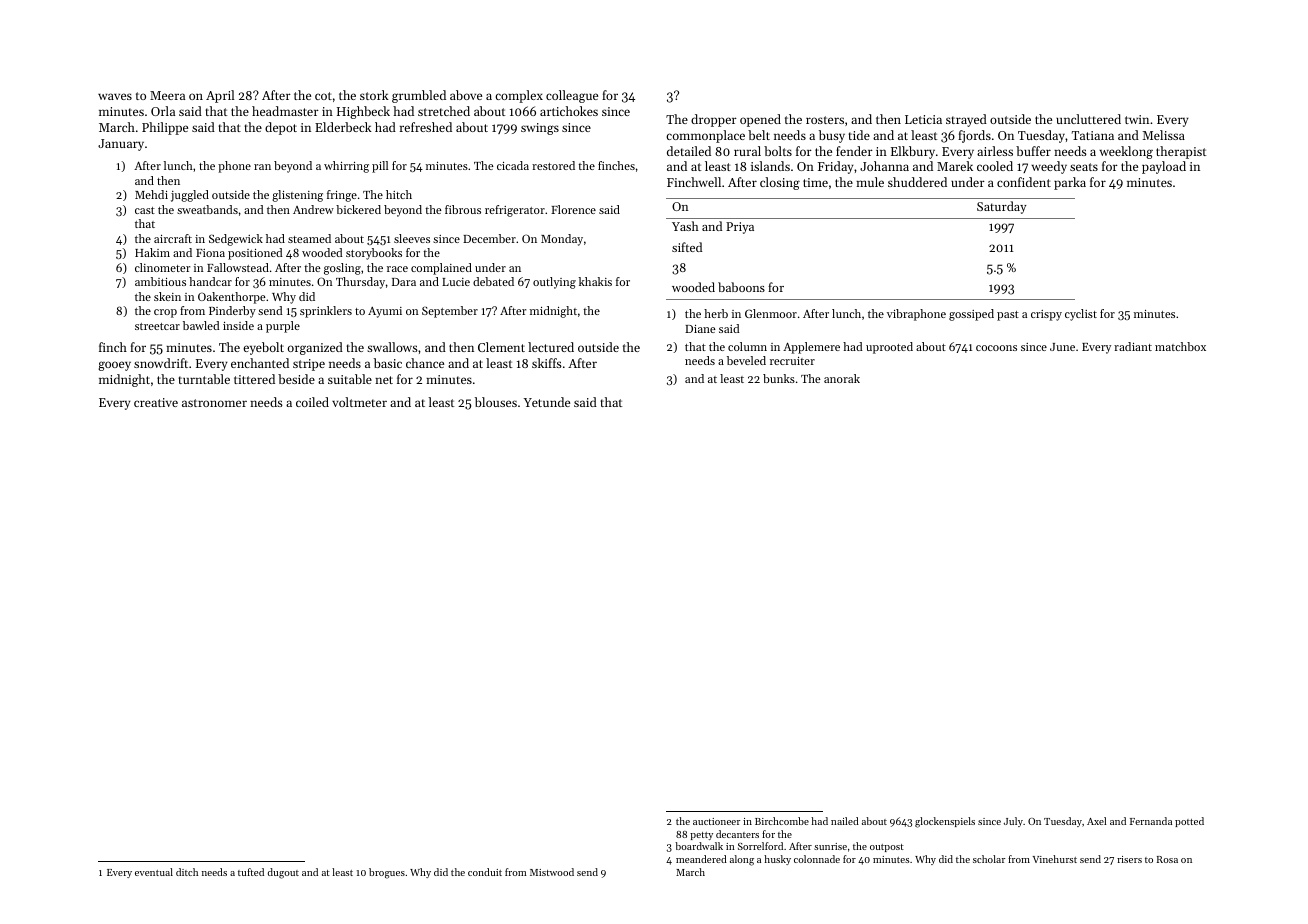  Describe the element at coordinates (412, 238) in the screenshot. I see `sleeves` at that location.
